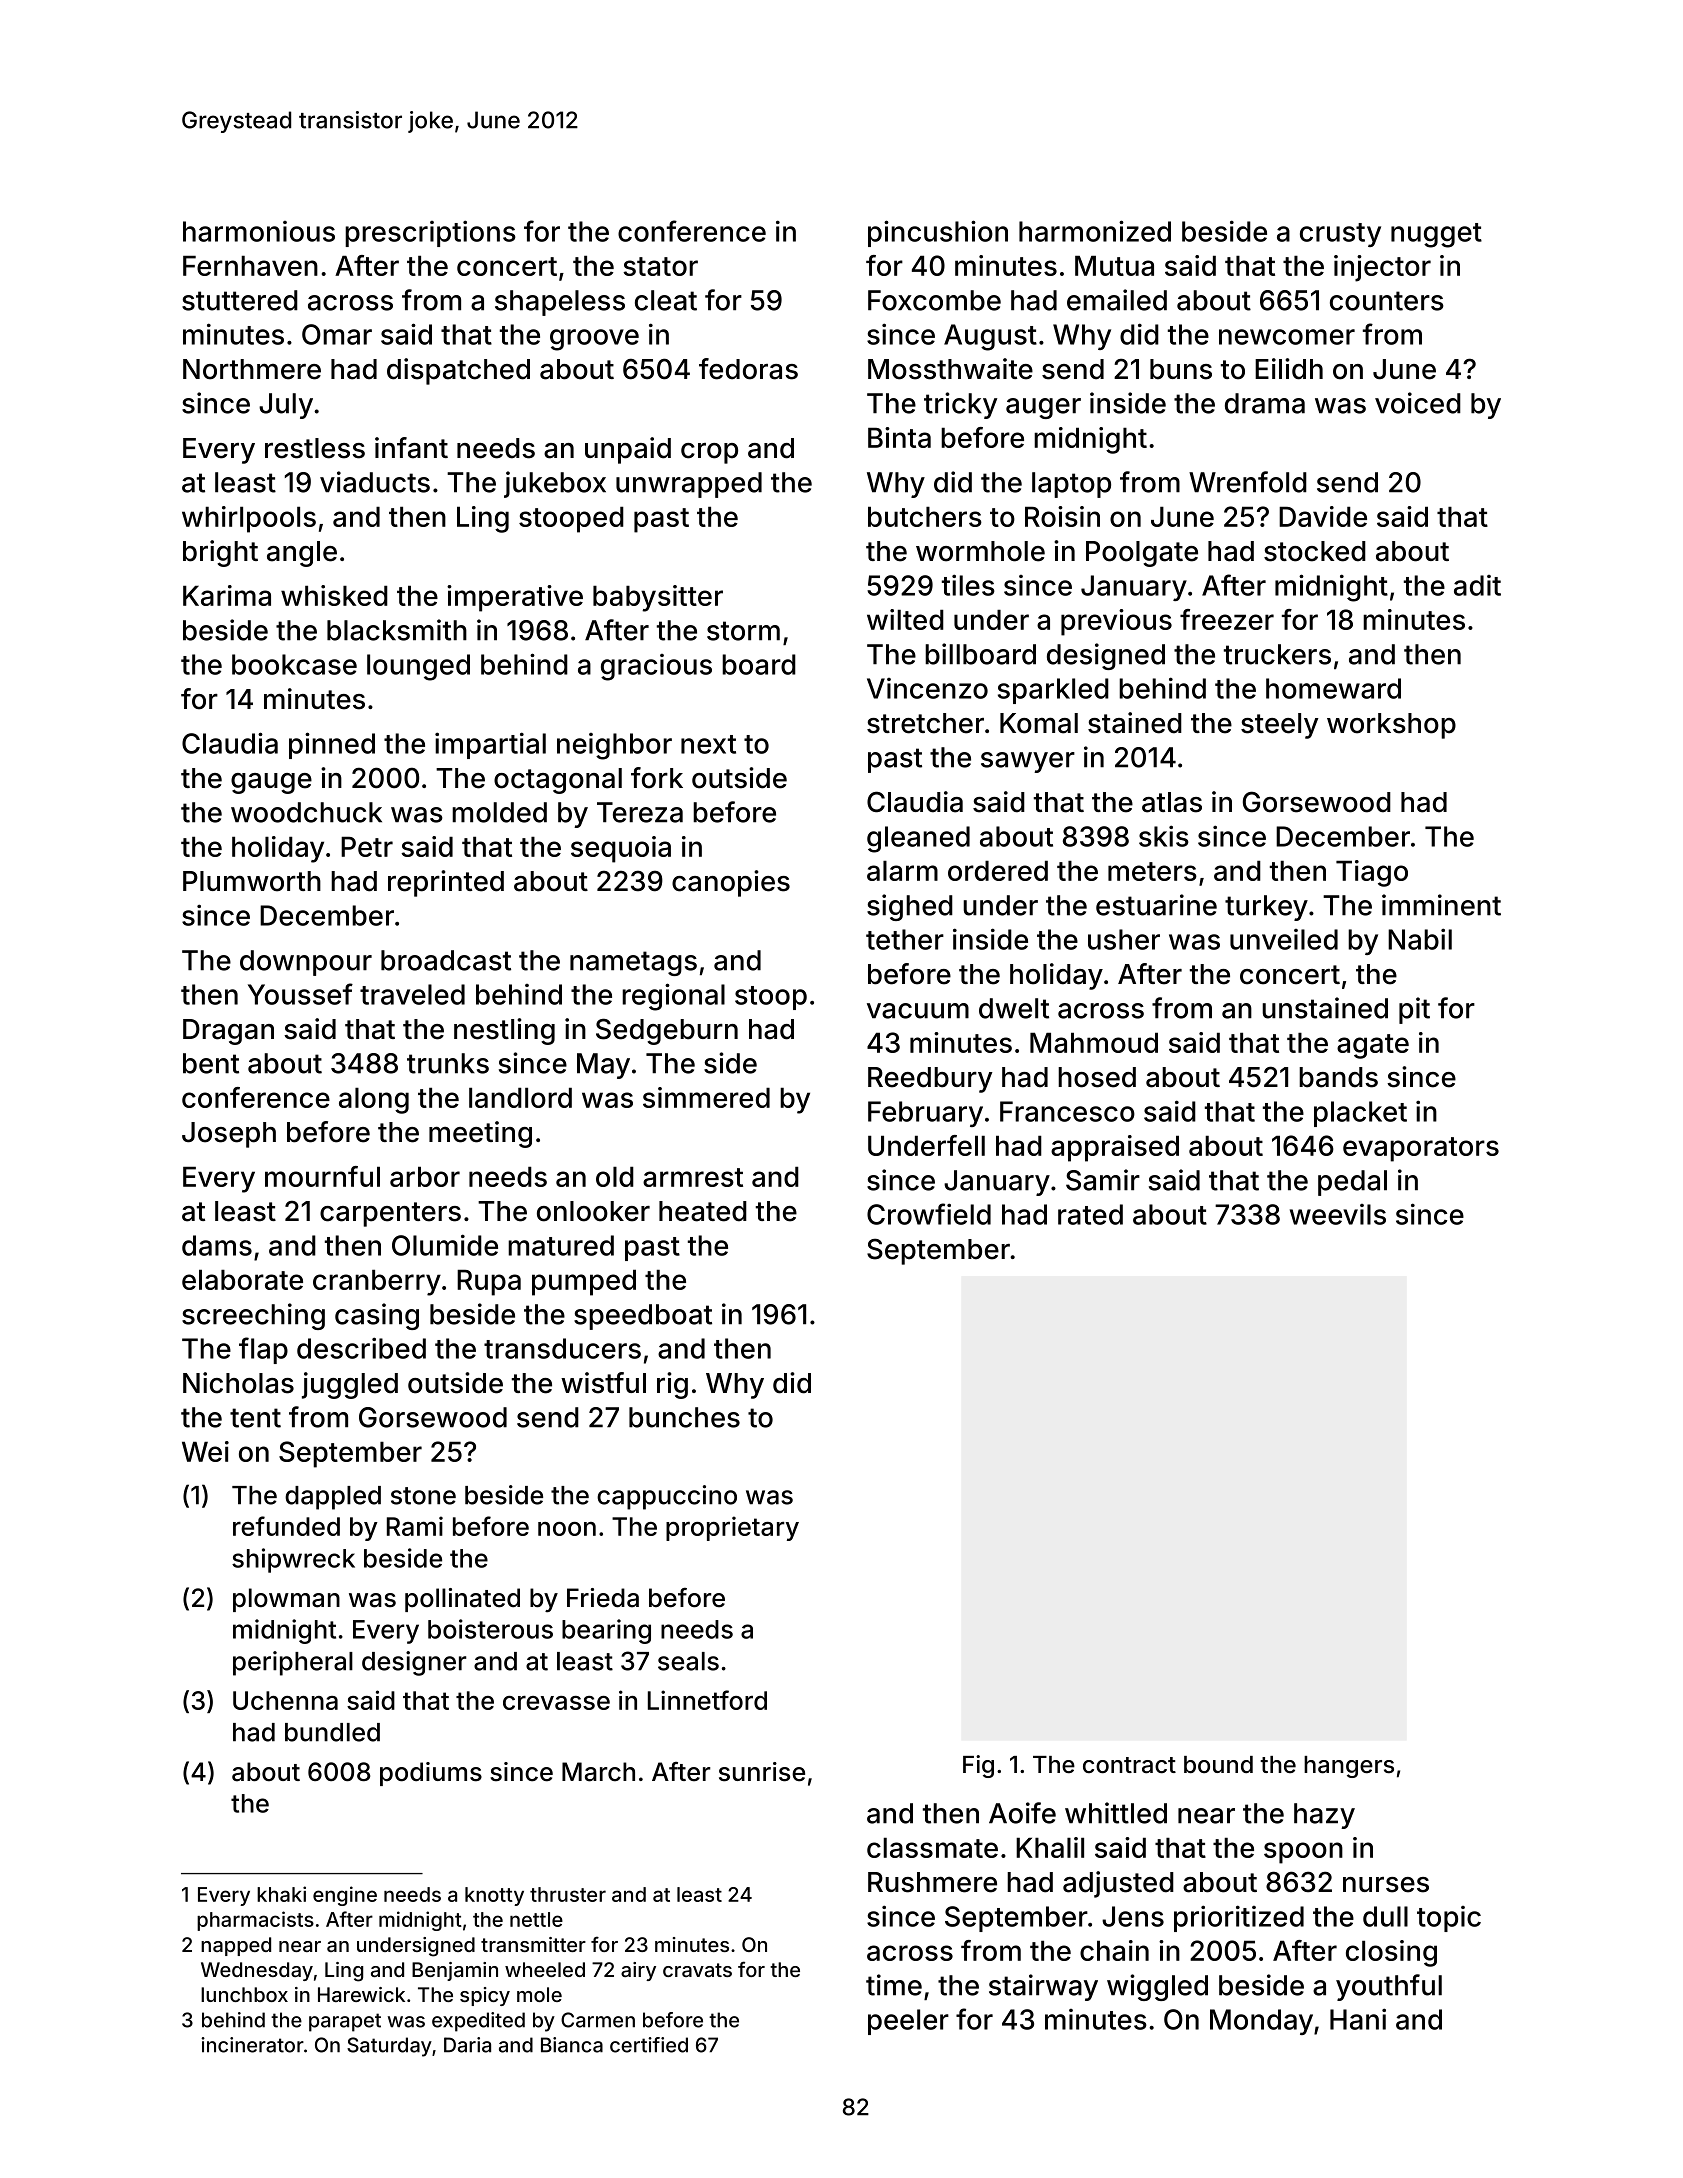 The image size is (1683, 2178). I want to click on storm, so click(743, 631).
